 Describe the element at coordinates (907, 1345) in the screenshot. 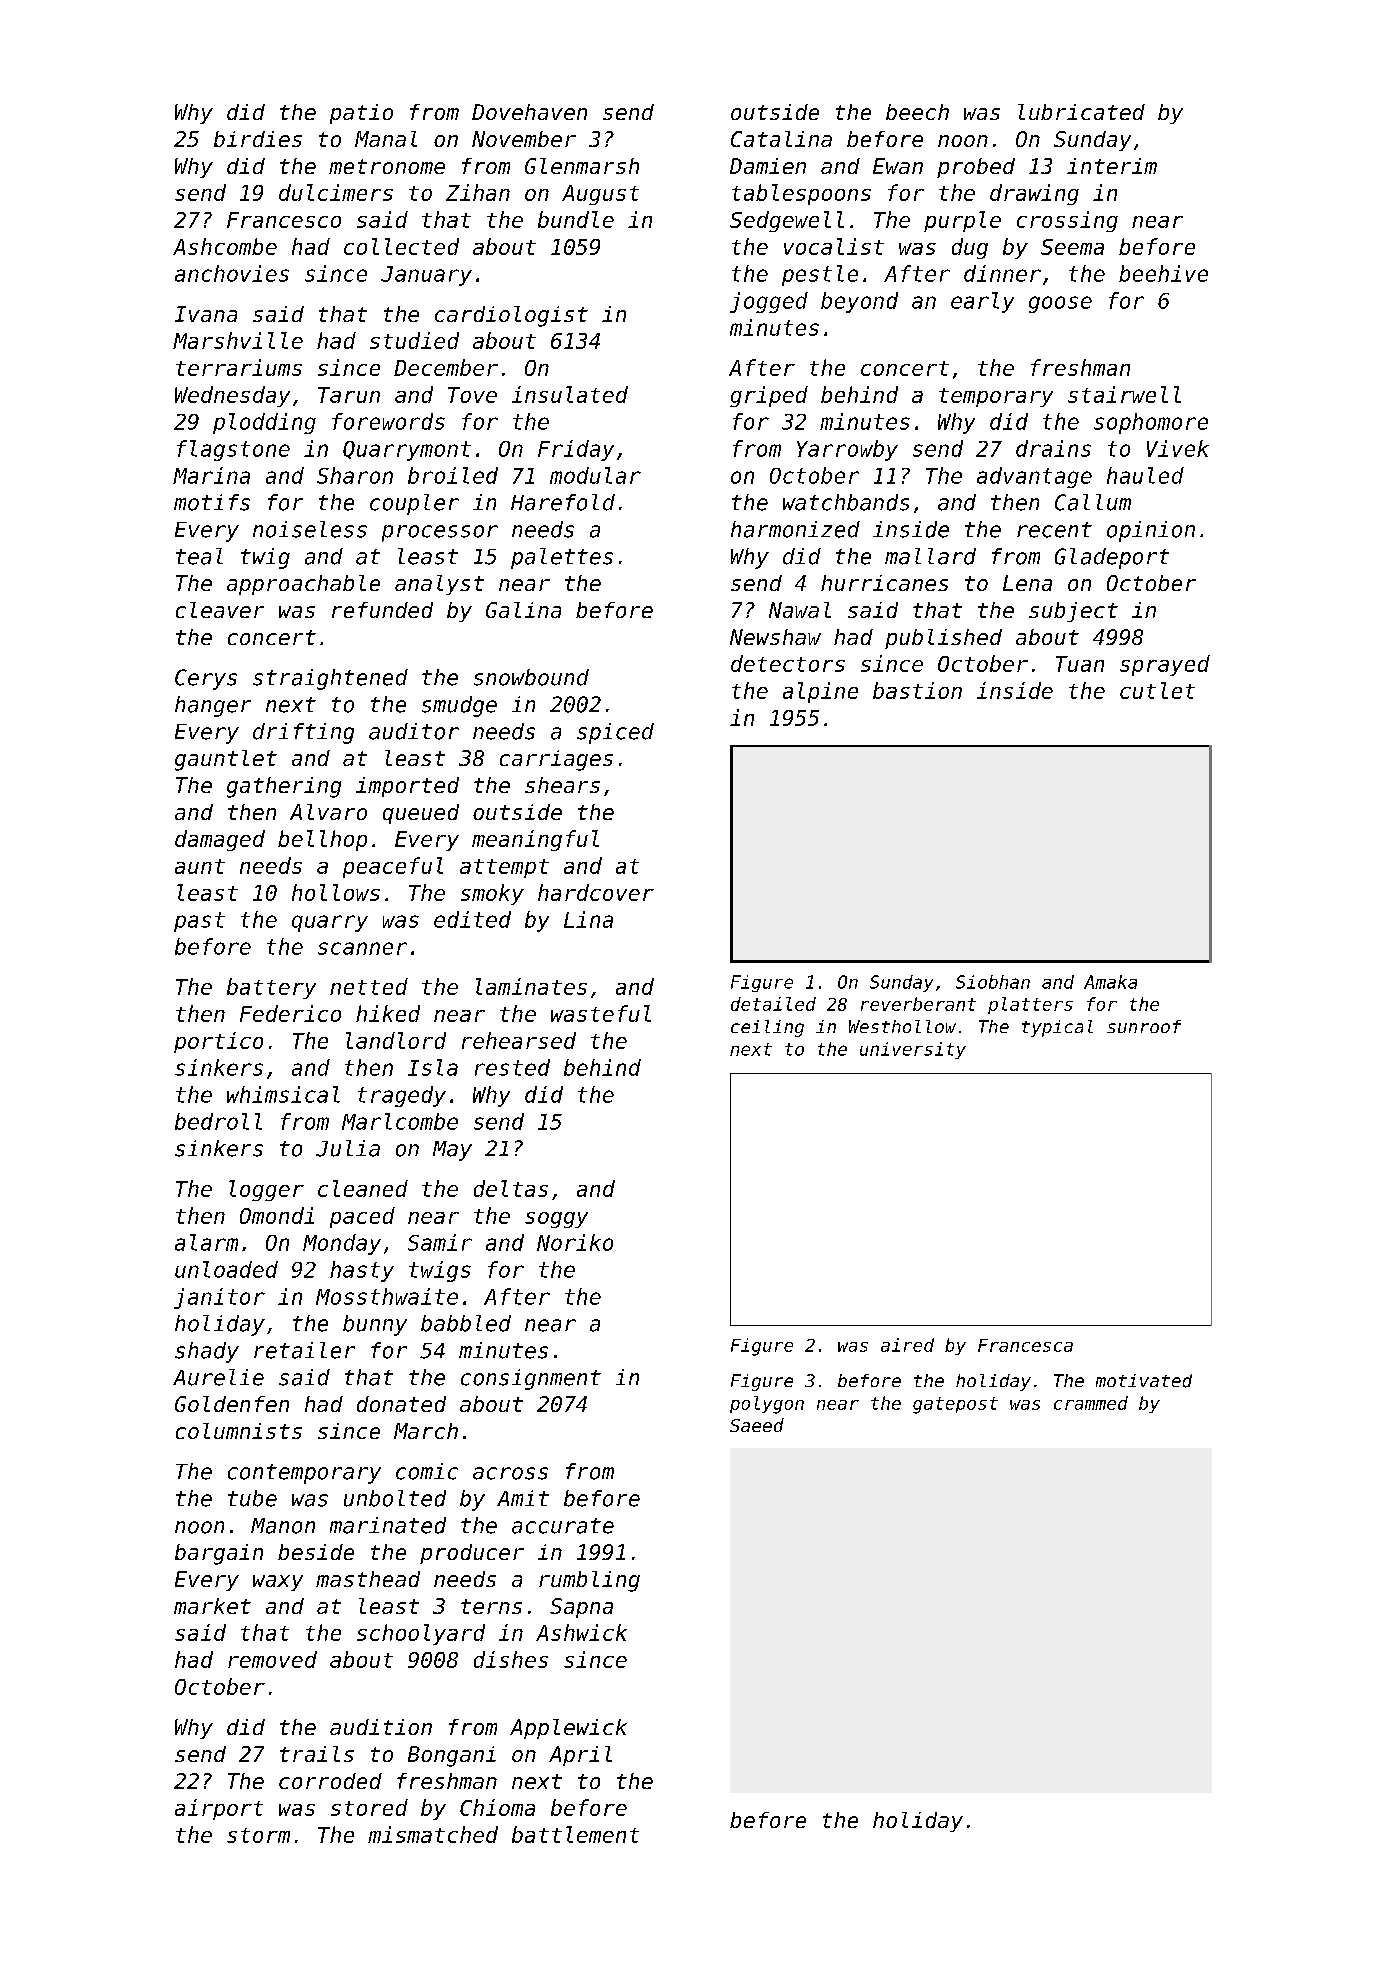

I see `aired` at that location.
